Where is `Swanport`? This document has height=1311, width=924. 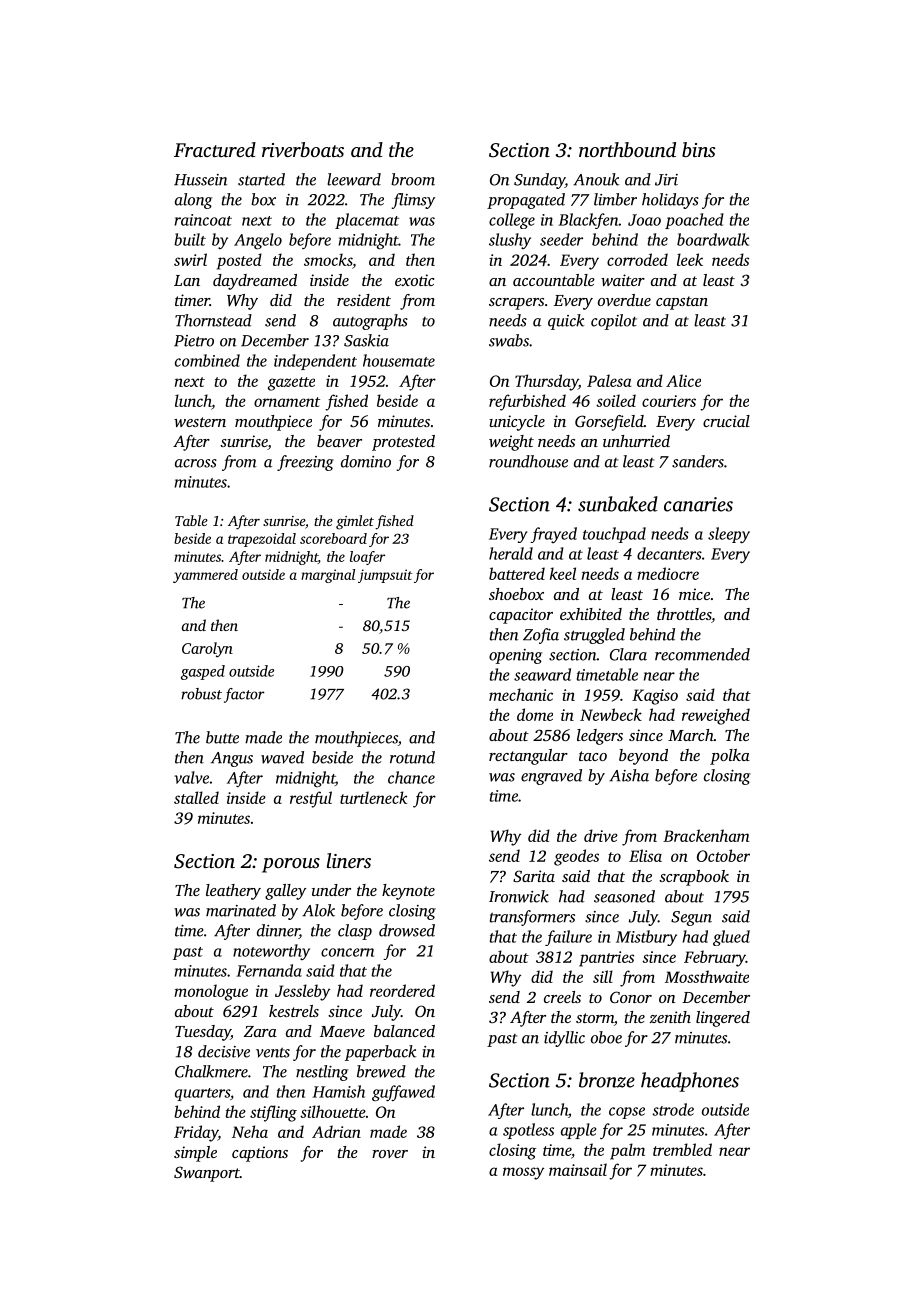 Swanport is located at coordinates (207, 1174).
